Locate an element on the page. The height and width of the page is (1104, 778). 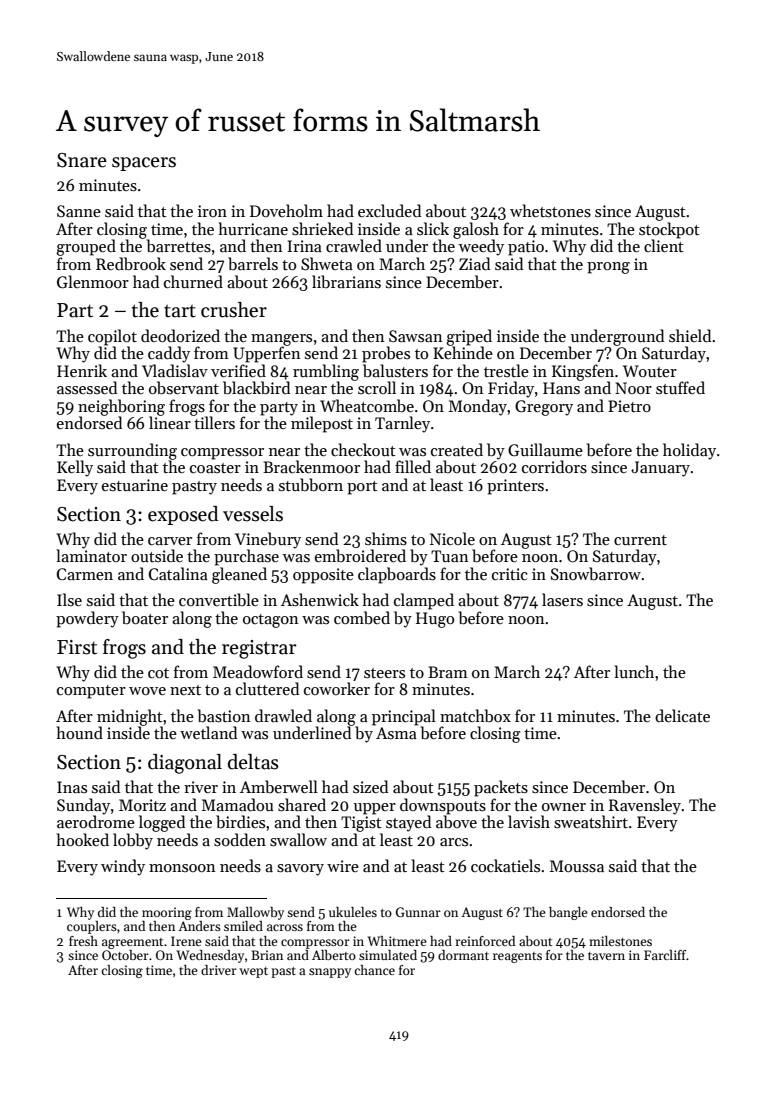
Wouter is located at coordinates (650, 371).
